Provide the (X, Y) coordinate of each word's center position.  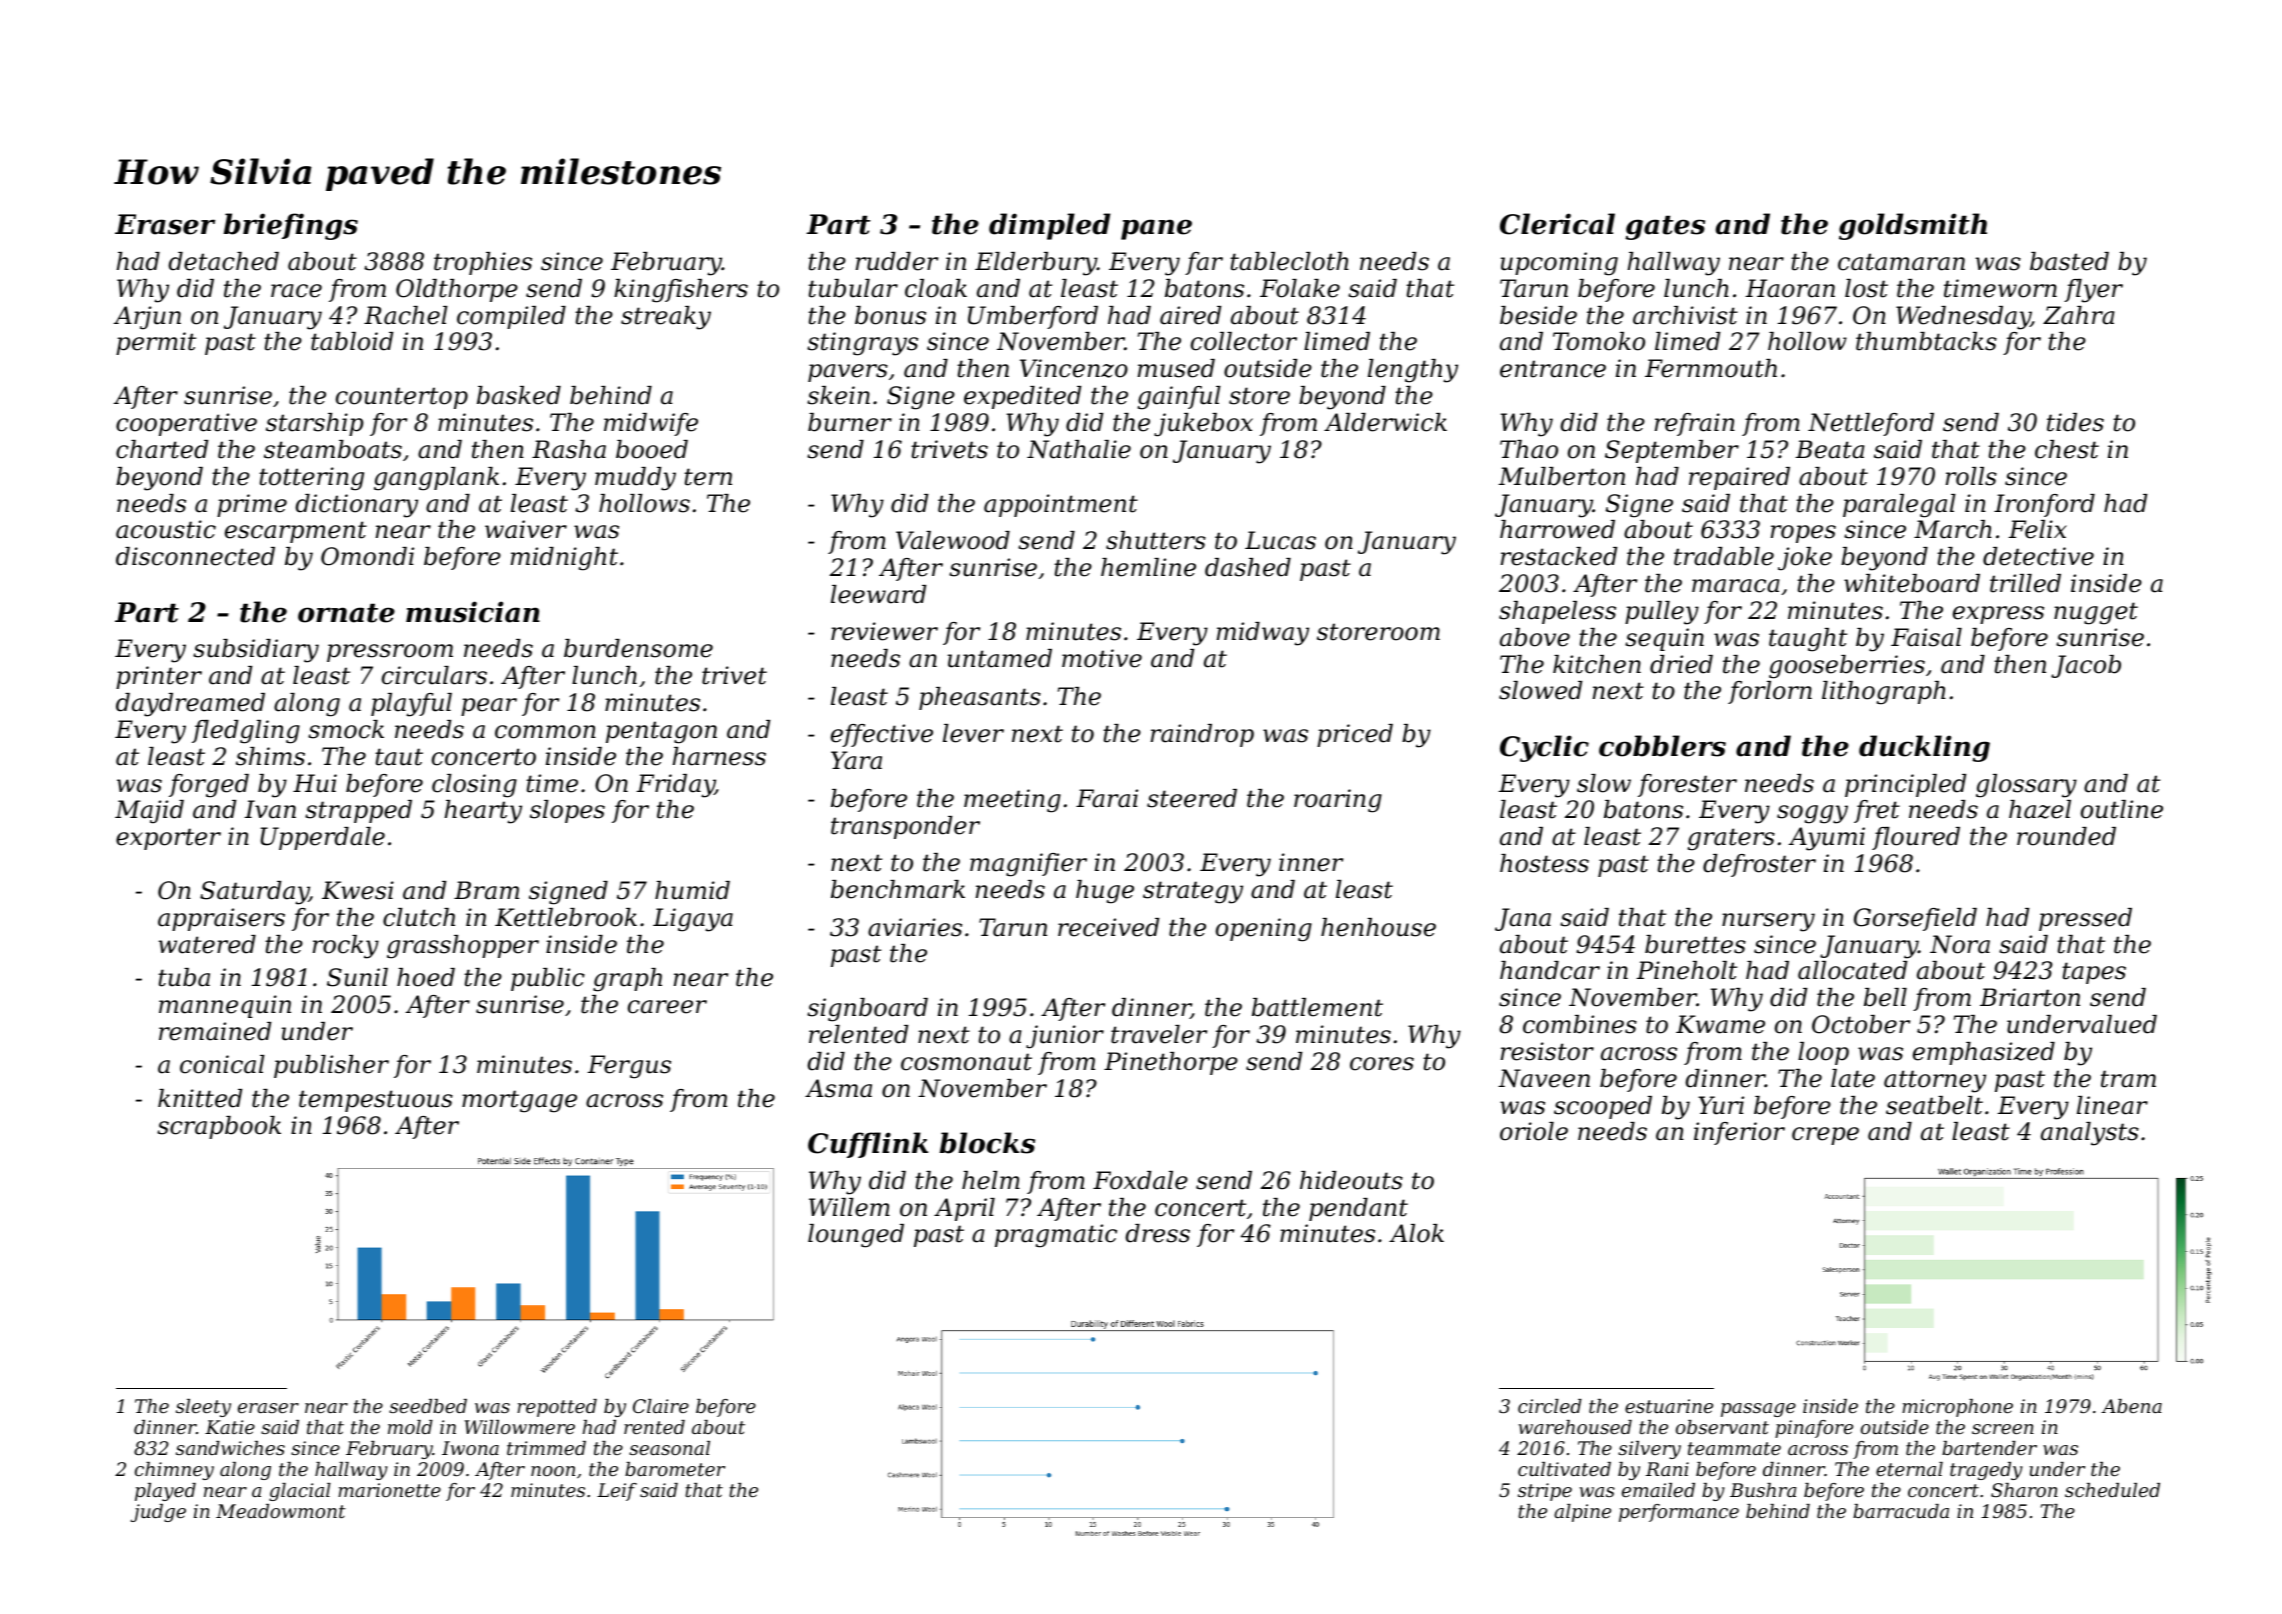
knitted (200, 1098)
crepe (1825, 1136)
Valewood (953, 540)
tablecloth (1289, 261)
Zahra (2079, 315)
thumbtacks (1926, 341)
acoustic (166, 529)
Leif (617, 1492)
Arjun (147, 318)
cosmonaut (966, 1062)
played (165, 1492)
